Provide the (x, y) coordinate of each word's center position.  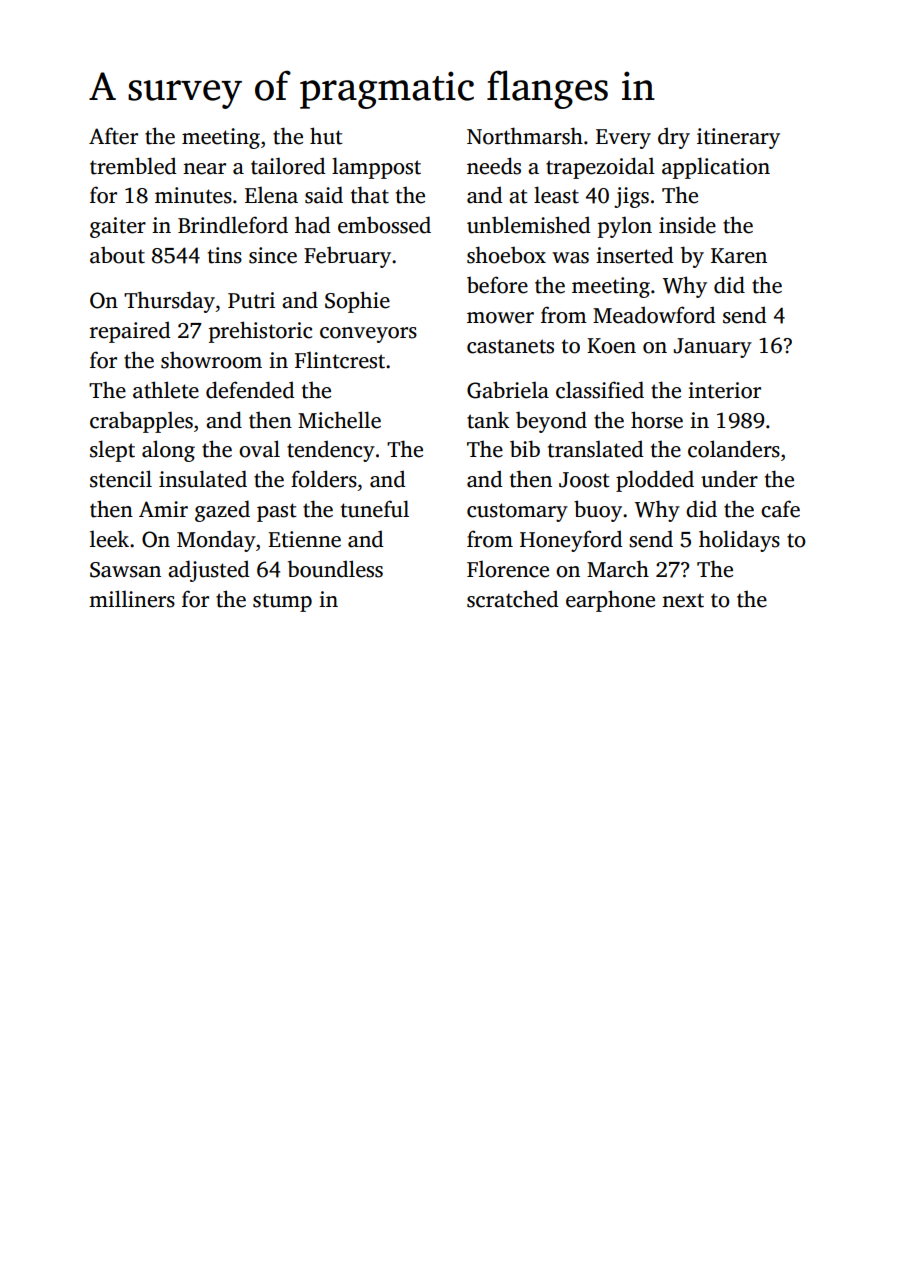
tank (488, 420)
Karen (739, 256)
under (729, 479)
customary (517, 512)
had (313, 225)
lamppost (376, 168)
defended (250, 390)
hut (326, 136)
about (117, 255)
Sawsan (125, 570)
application (716, 168)
